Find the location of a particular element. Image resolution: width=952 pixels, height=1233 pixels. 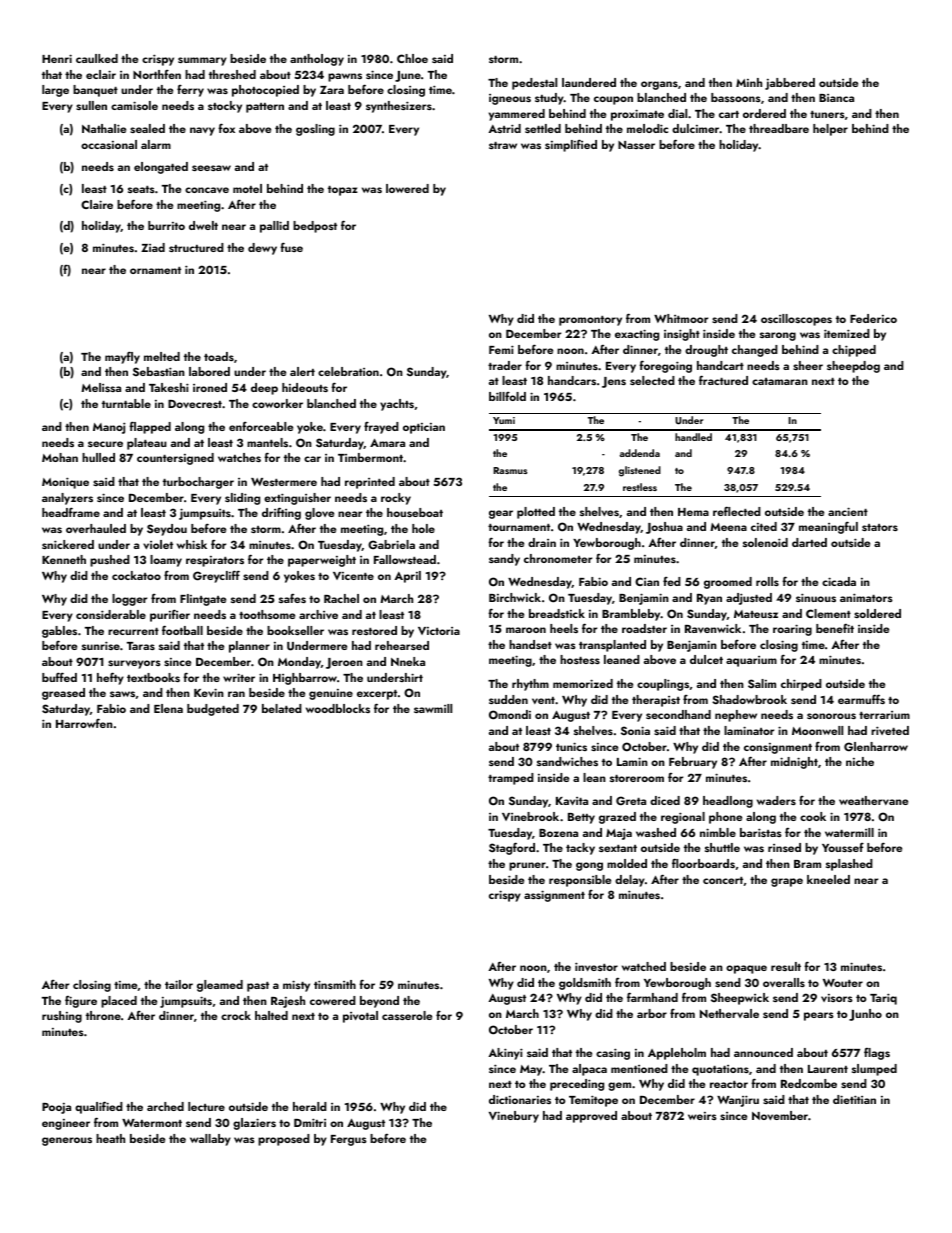

Vinebury is located at coordinates (514, 1117).
